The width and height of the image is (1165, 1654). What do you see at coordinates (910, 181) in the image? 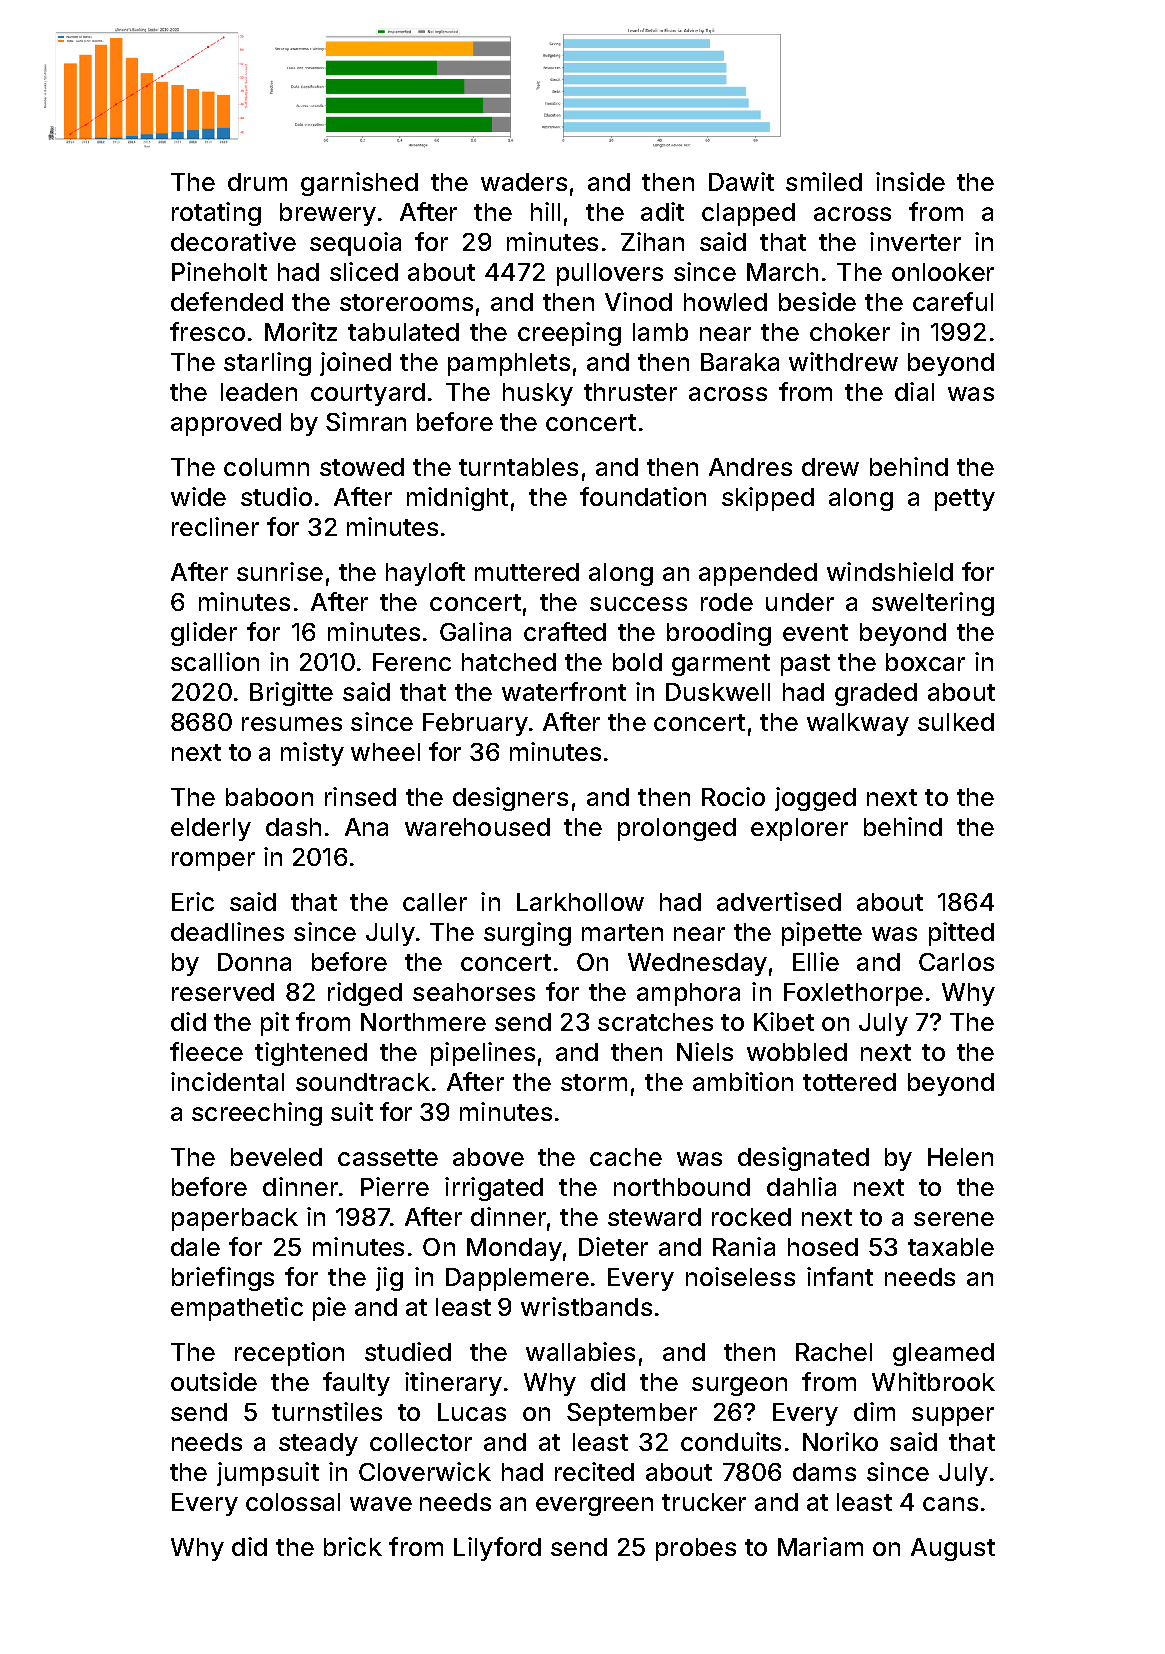
I see `inside` at bounding box center [910, 181].
